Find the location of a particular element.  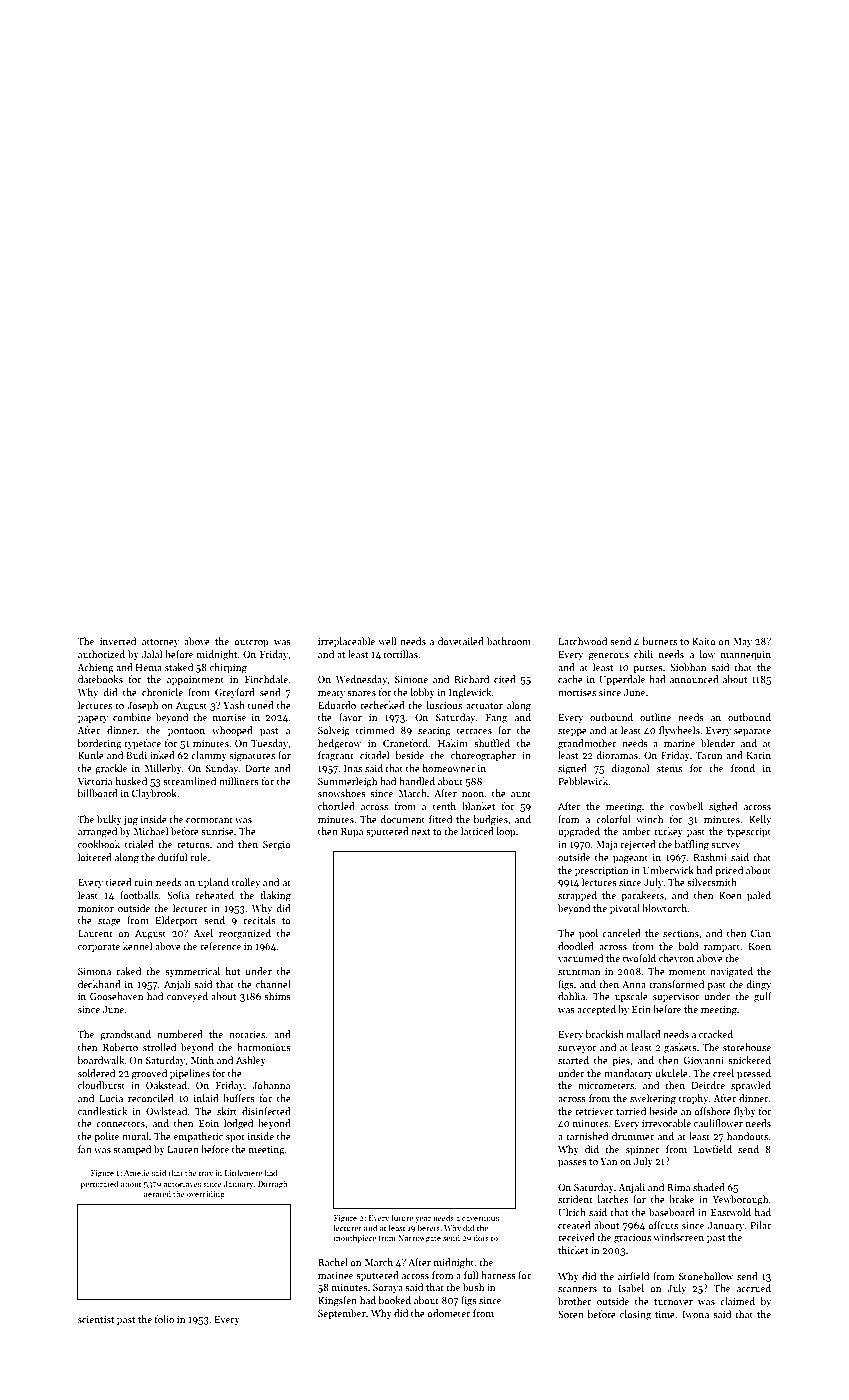

Simona is located at coordinates (94, 971).
